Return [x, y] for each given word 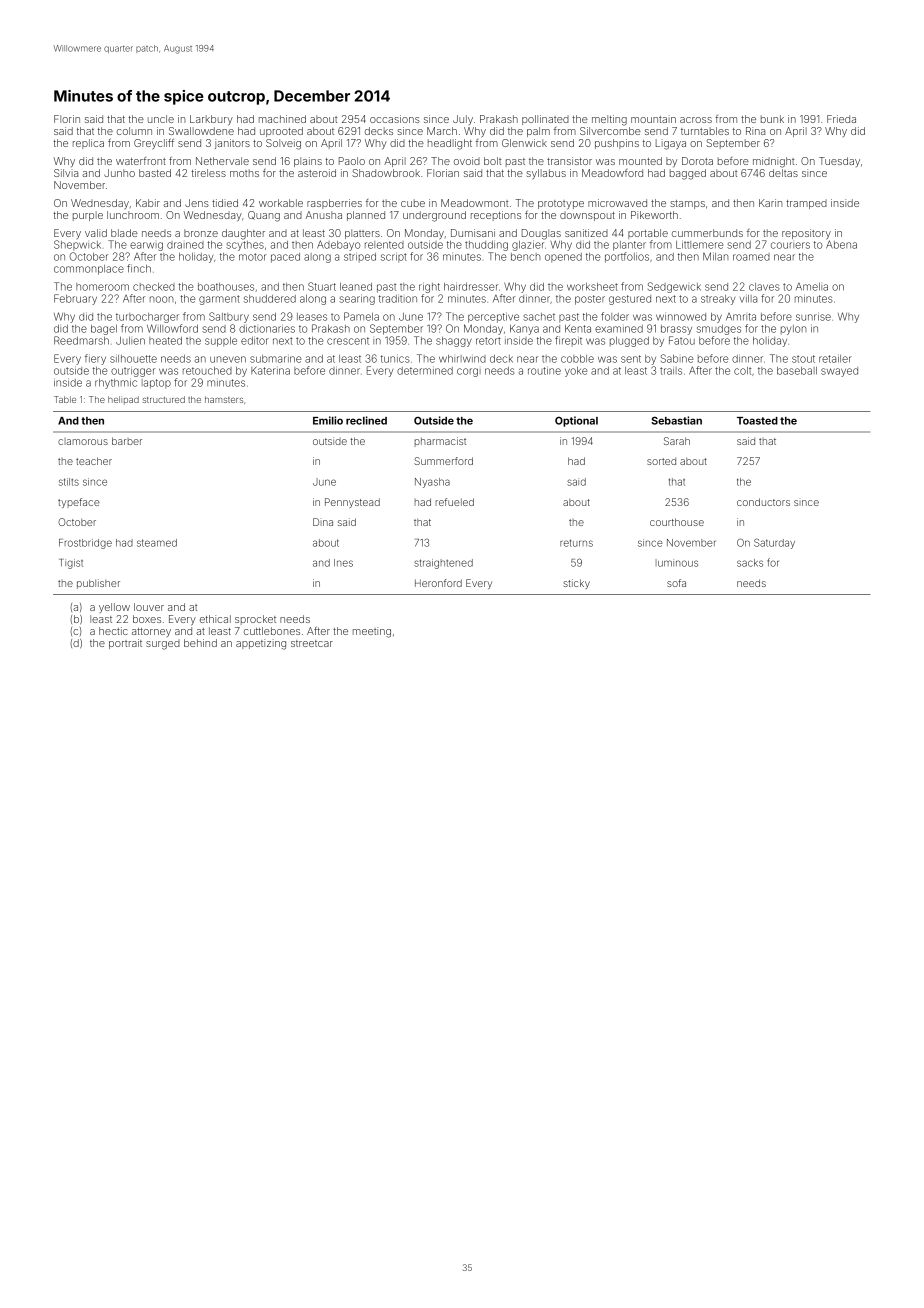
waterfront [141, 161]
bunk [772, 119]
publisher [98, 584]
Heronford [438, 583]
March [442, 131]
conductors [763, 502]
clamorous [83, 441]
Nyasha [432, 483]
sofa [676, 583]
